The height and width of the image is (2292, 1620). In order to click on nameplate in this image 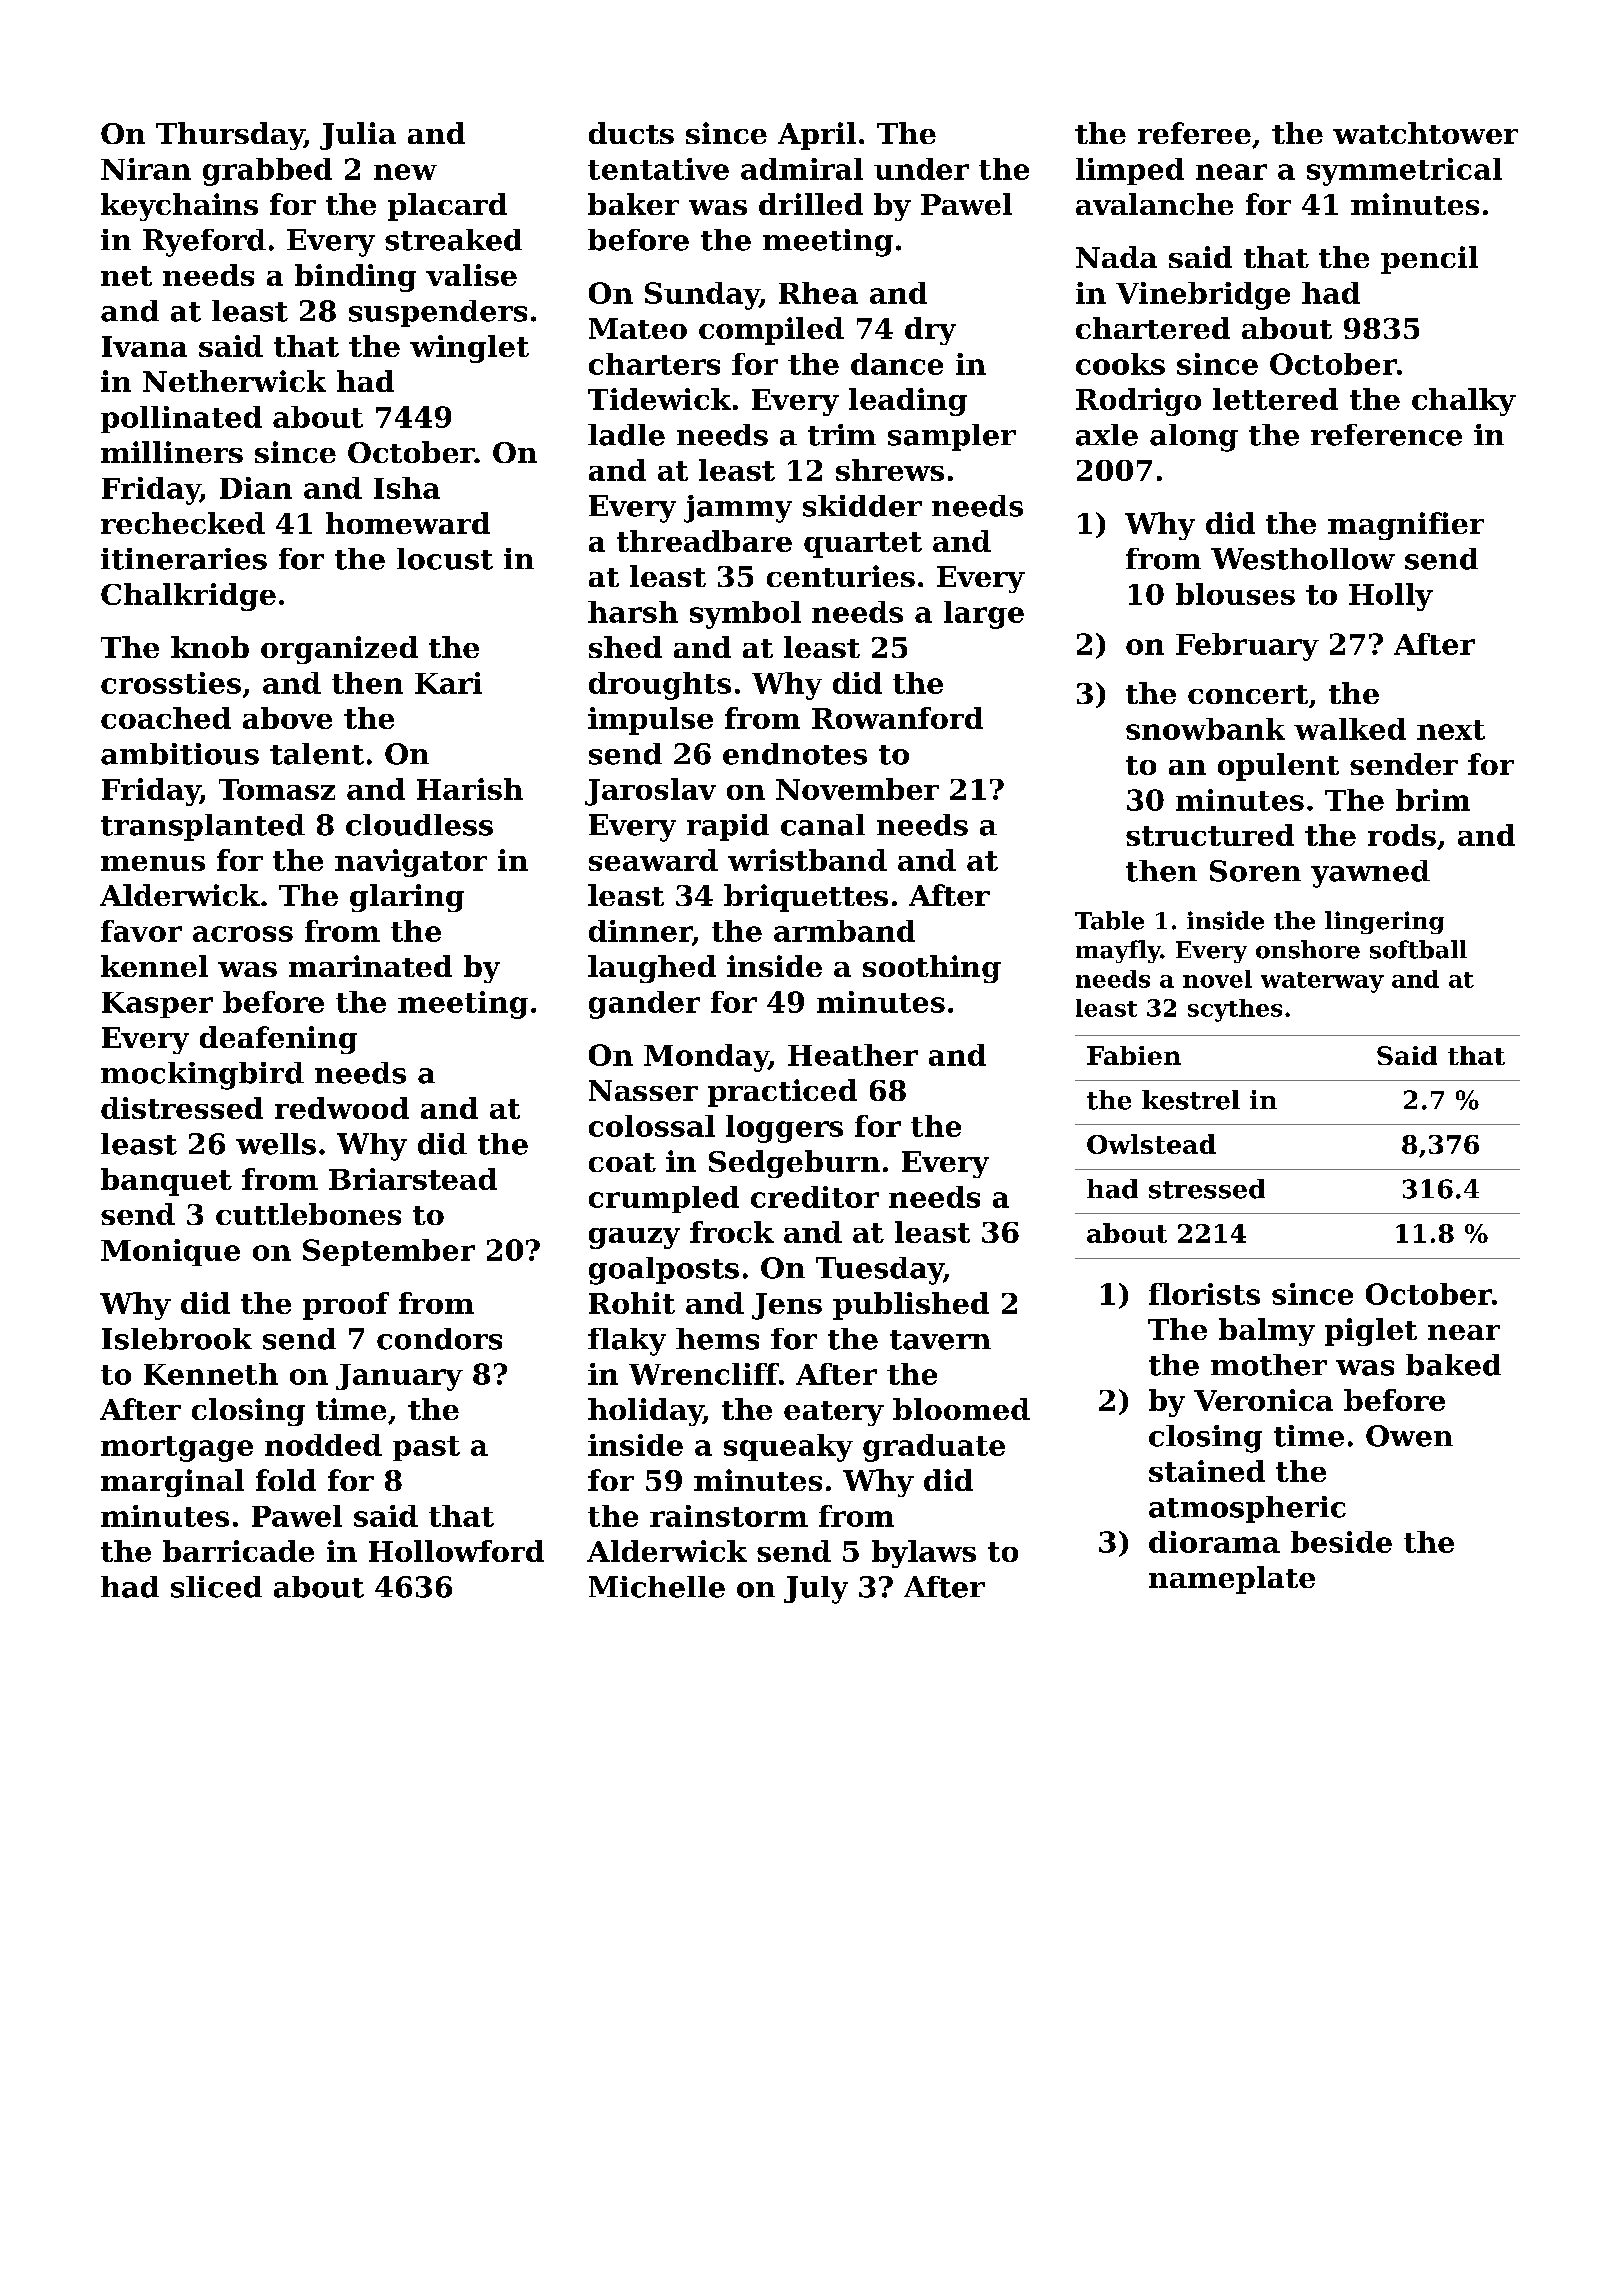, I will do `click(1232, 1580)`.
